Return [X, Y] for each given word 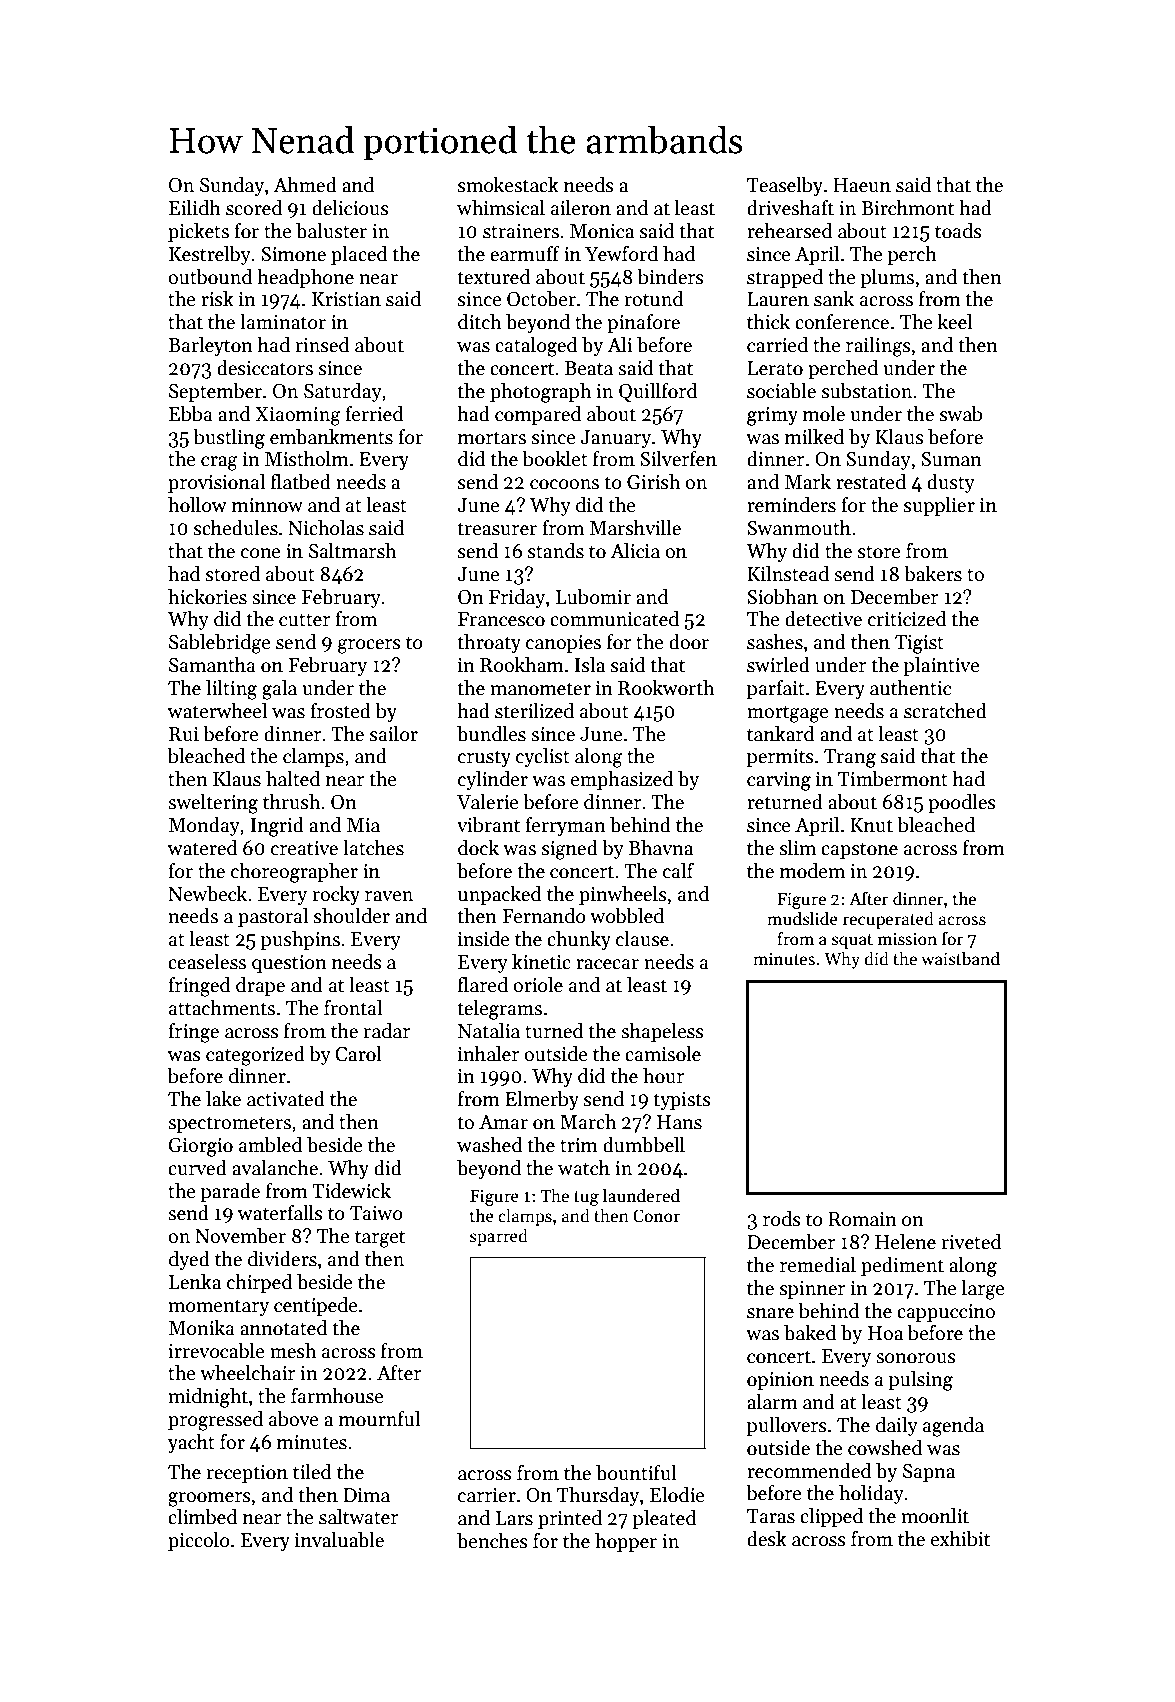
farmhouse [337, 1396]
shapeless [662, 1032]
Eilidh [195, 208]
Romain [862, 1219]
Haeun [862, 185]
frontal [353, 1008]
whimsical [501, 208]
